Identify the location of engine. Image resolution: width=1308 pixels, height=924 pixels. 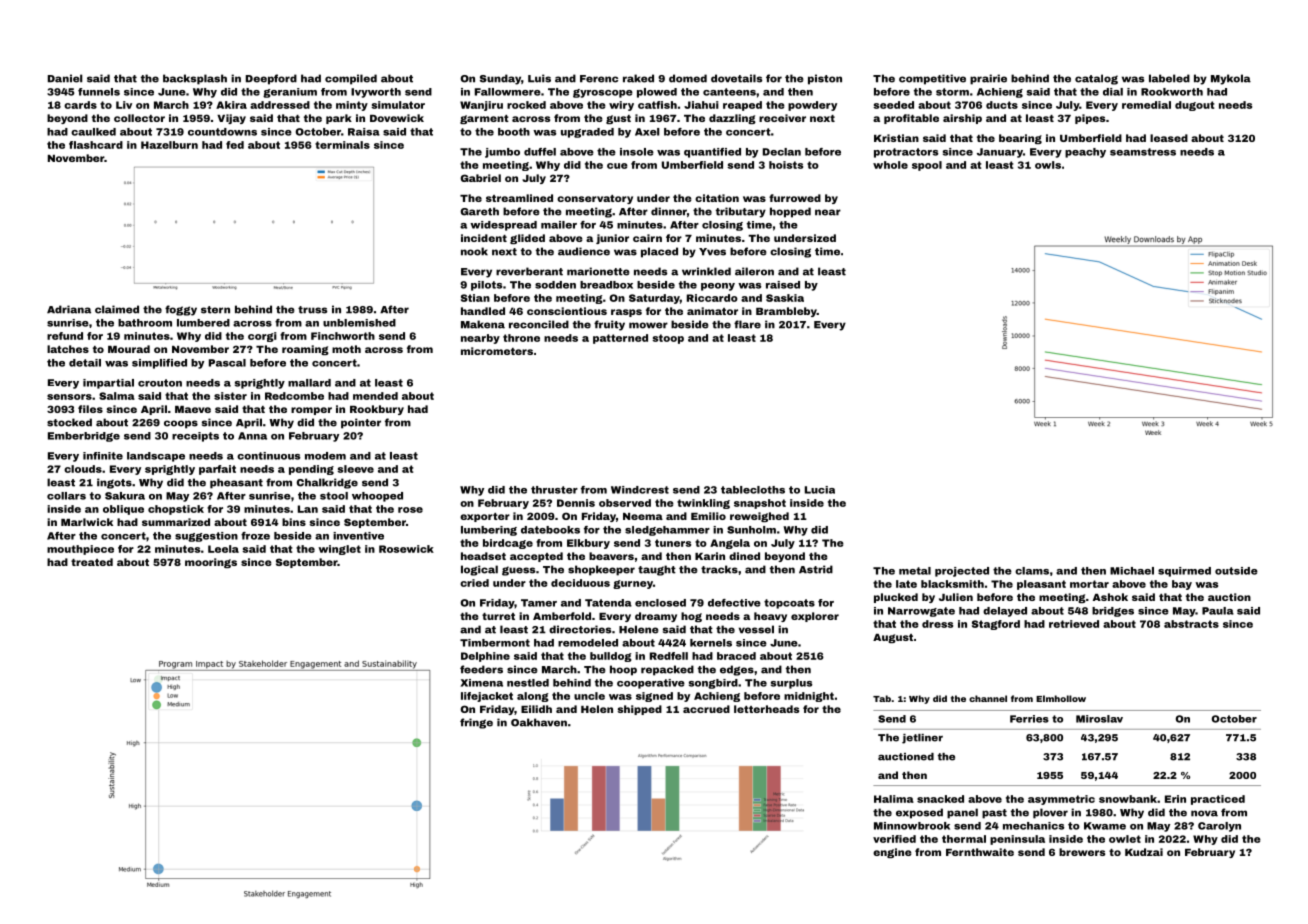
(892, 853).
